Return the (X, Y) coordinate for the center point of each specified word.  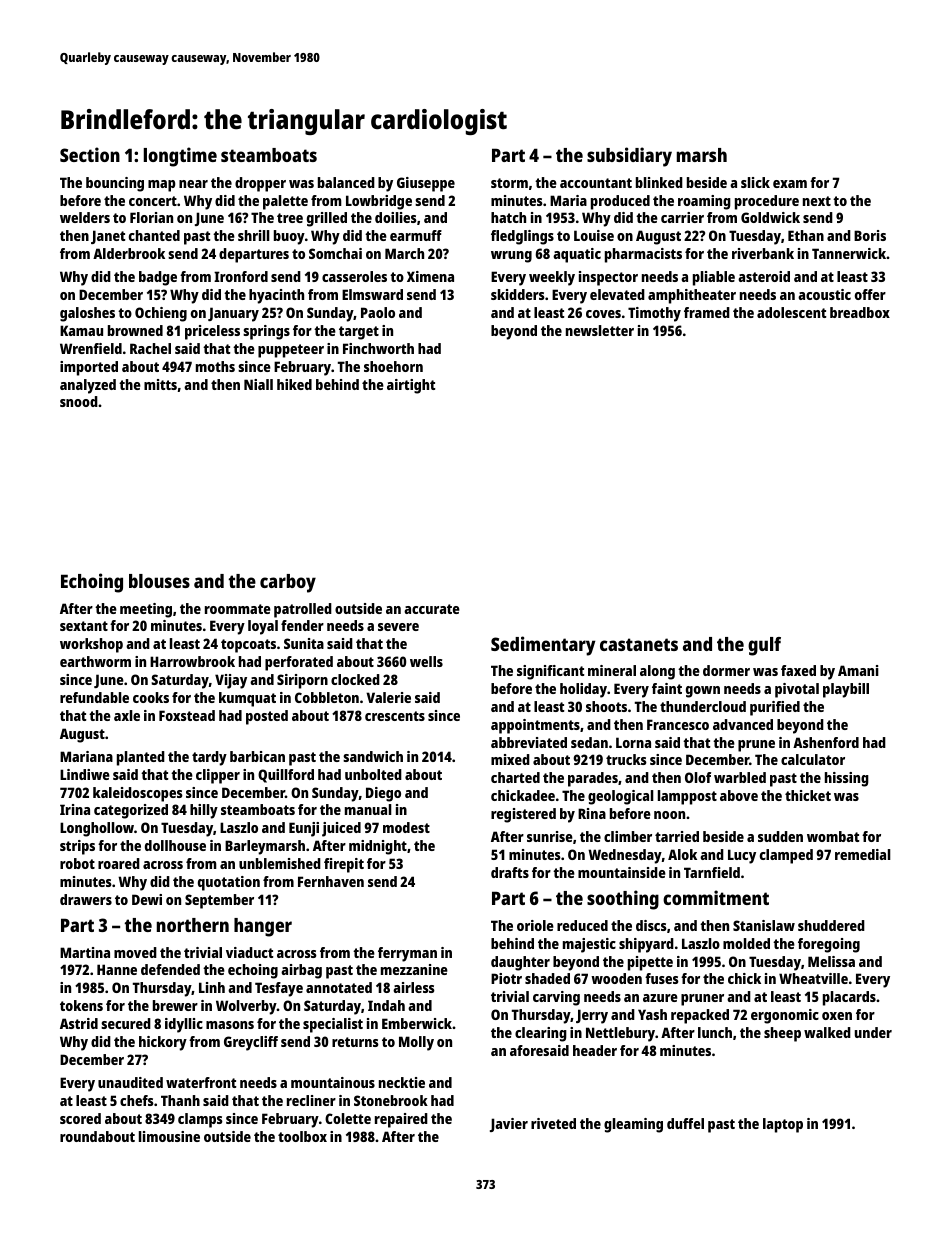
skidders (518, 294)
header (595, 1050)
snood (79, 401)
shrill (254, 235)
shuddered (831, 925)
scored (80, 1118)
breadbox (860, 312)
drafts (510, 872)
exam (790, 184)
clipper (218, 776)
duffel (685, 1123)
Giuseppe (426, 184)
